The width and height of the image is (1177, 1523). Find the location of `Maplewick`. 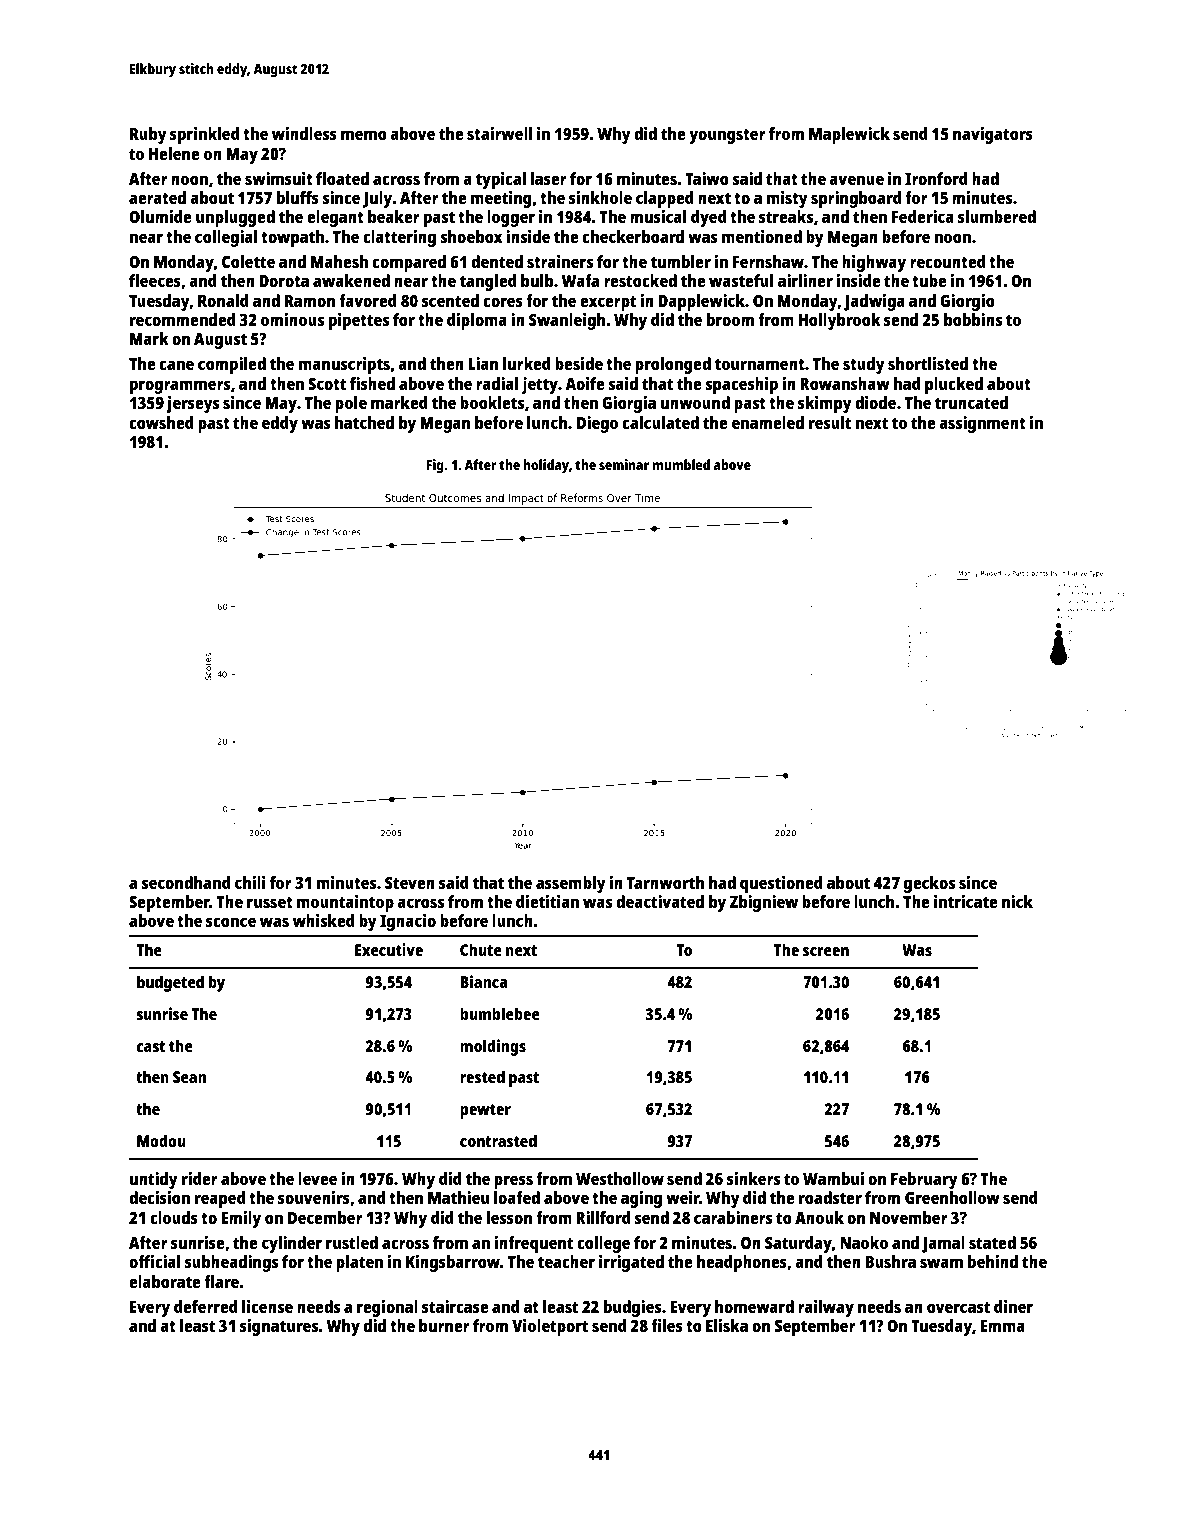

Maplewick is located at coordinates (849, 135).
